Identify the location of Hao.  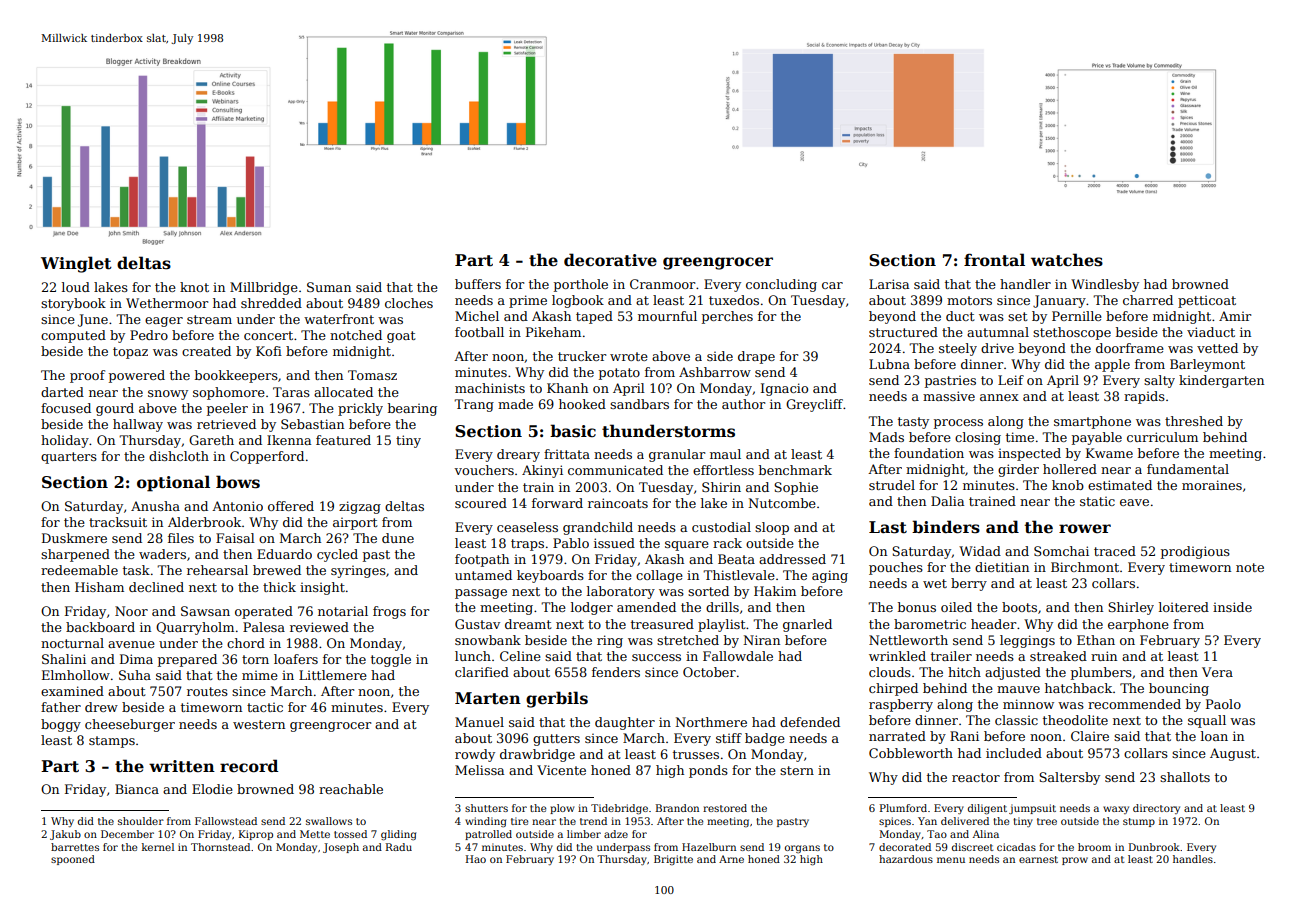
(476, 859).
